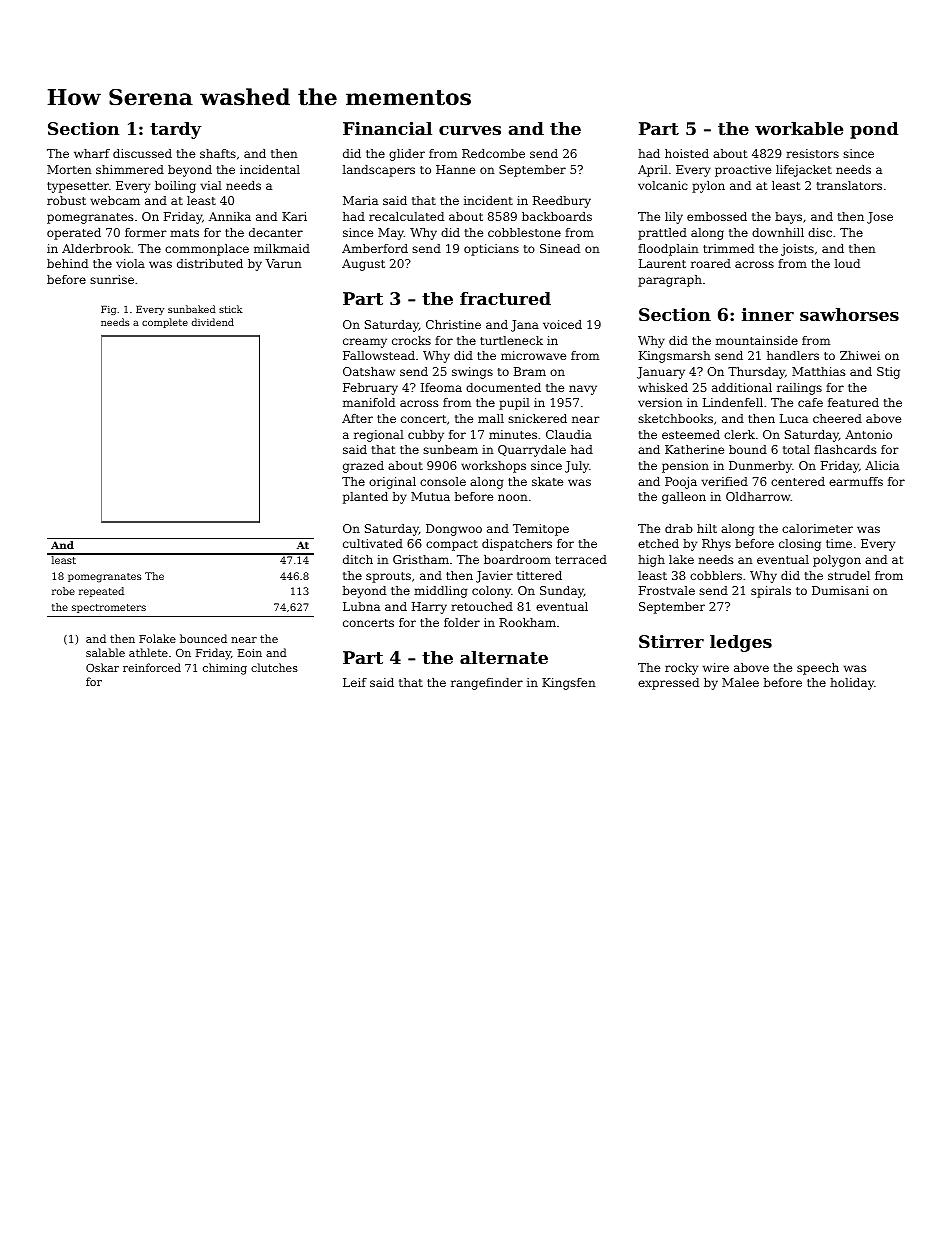 This document has width=952, height=1233. What do you see at coordinates (176, 130) in the document?
I see `tardy` at bounding box center [176, 130].
